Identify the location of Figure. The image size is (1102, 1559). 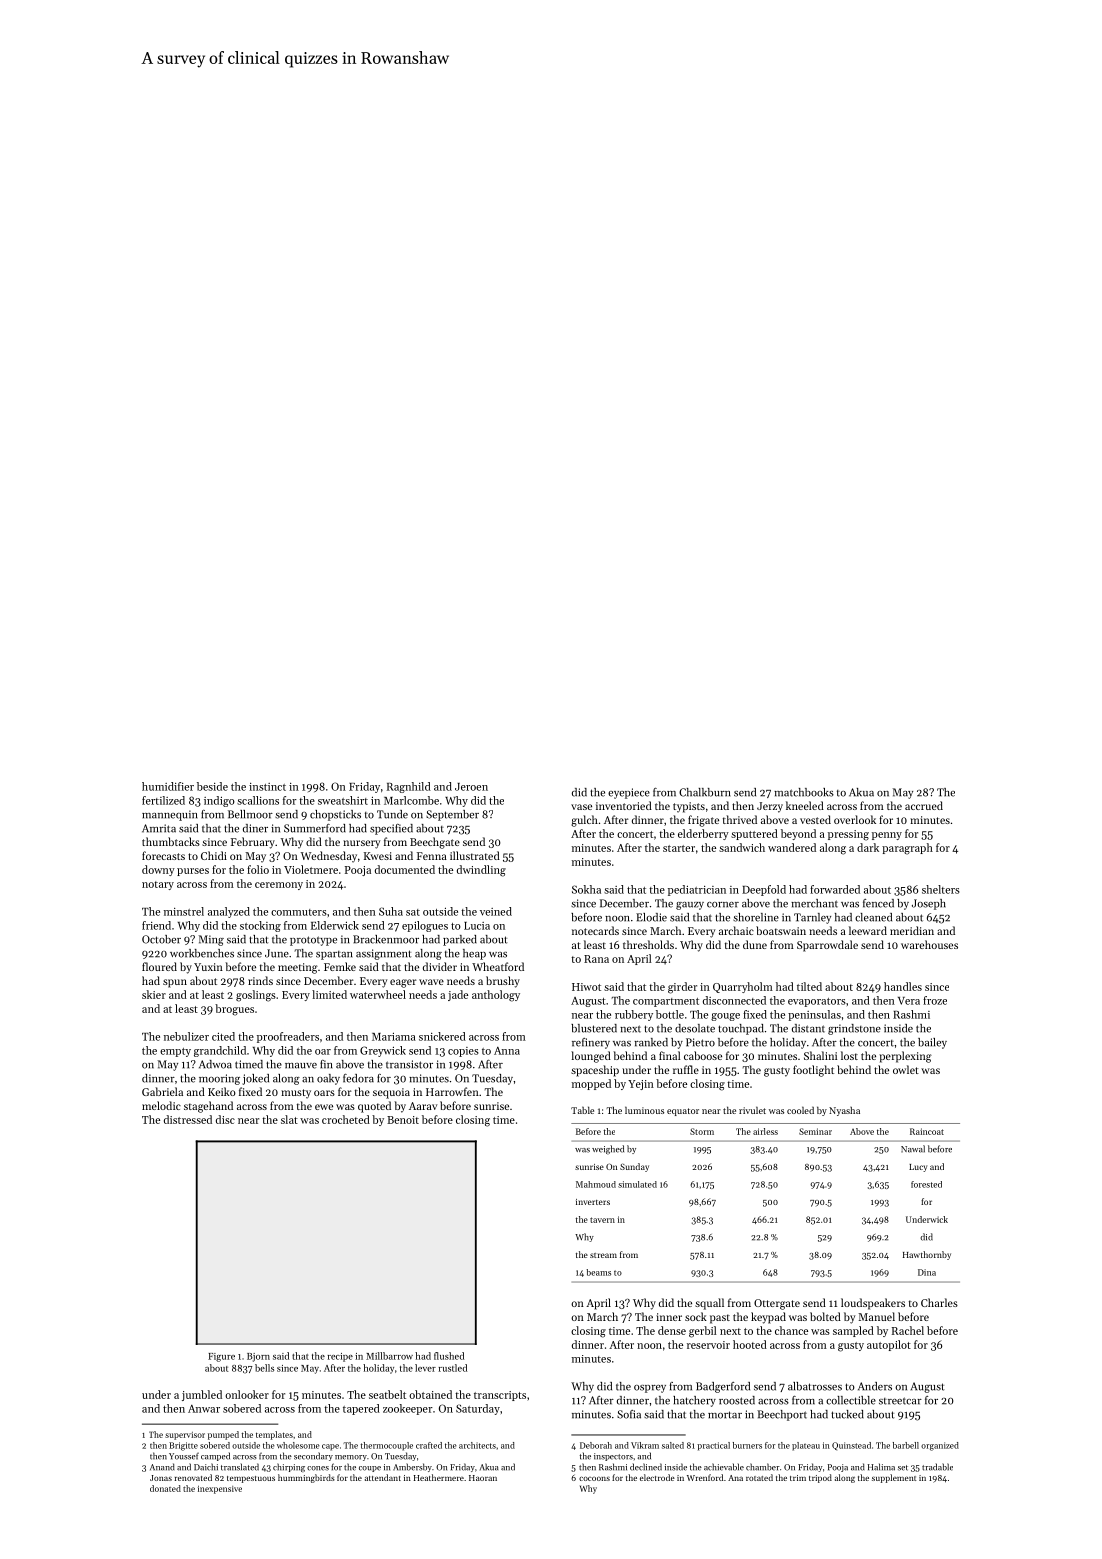
(221, 1357).
